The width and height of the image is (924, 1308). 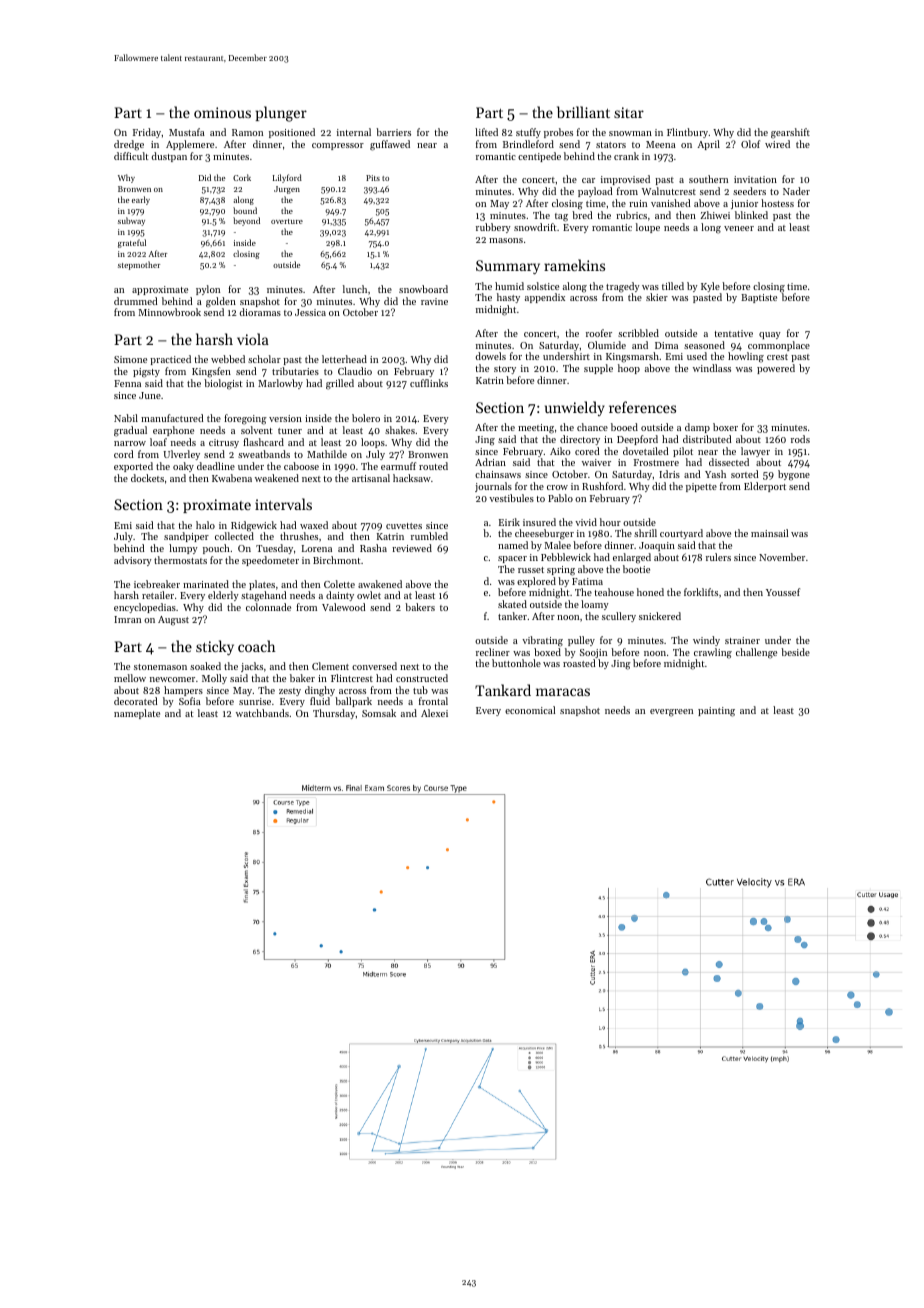 I want to click on crank, so click(x=626, y=156).
